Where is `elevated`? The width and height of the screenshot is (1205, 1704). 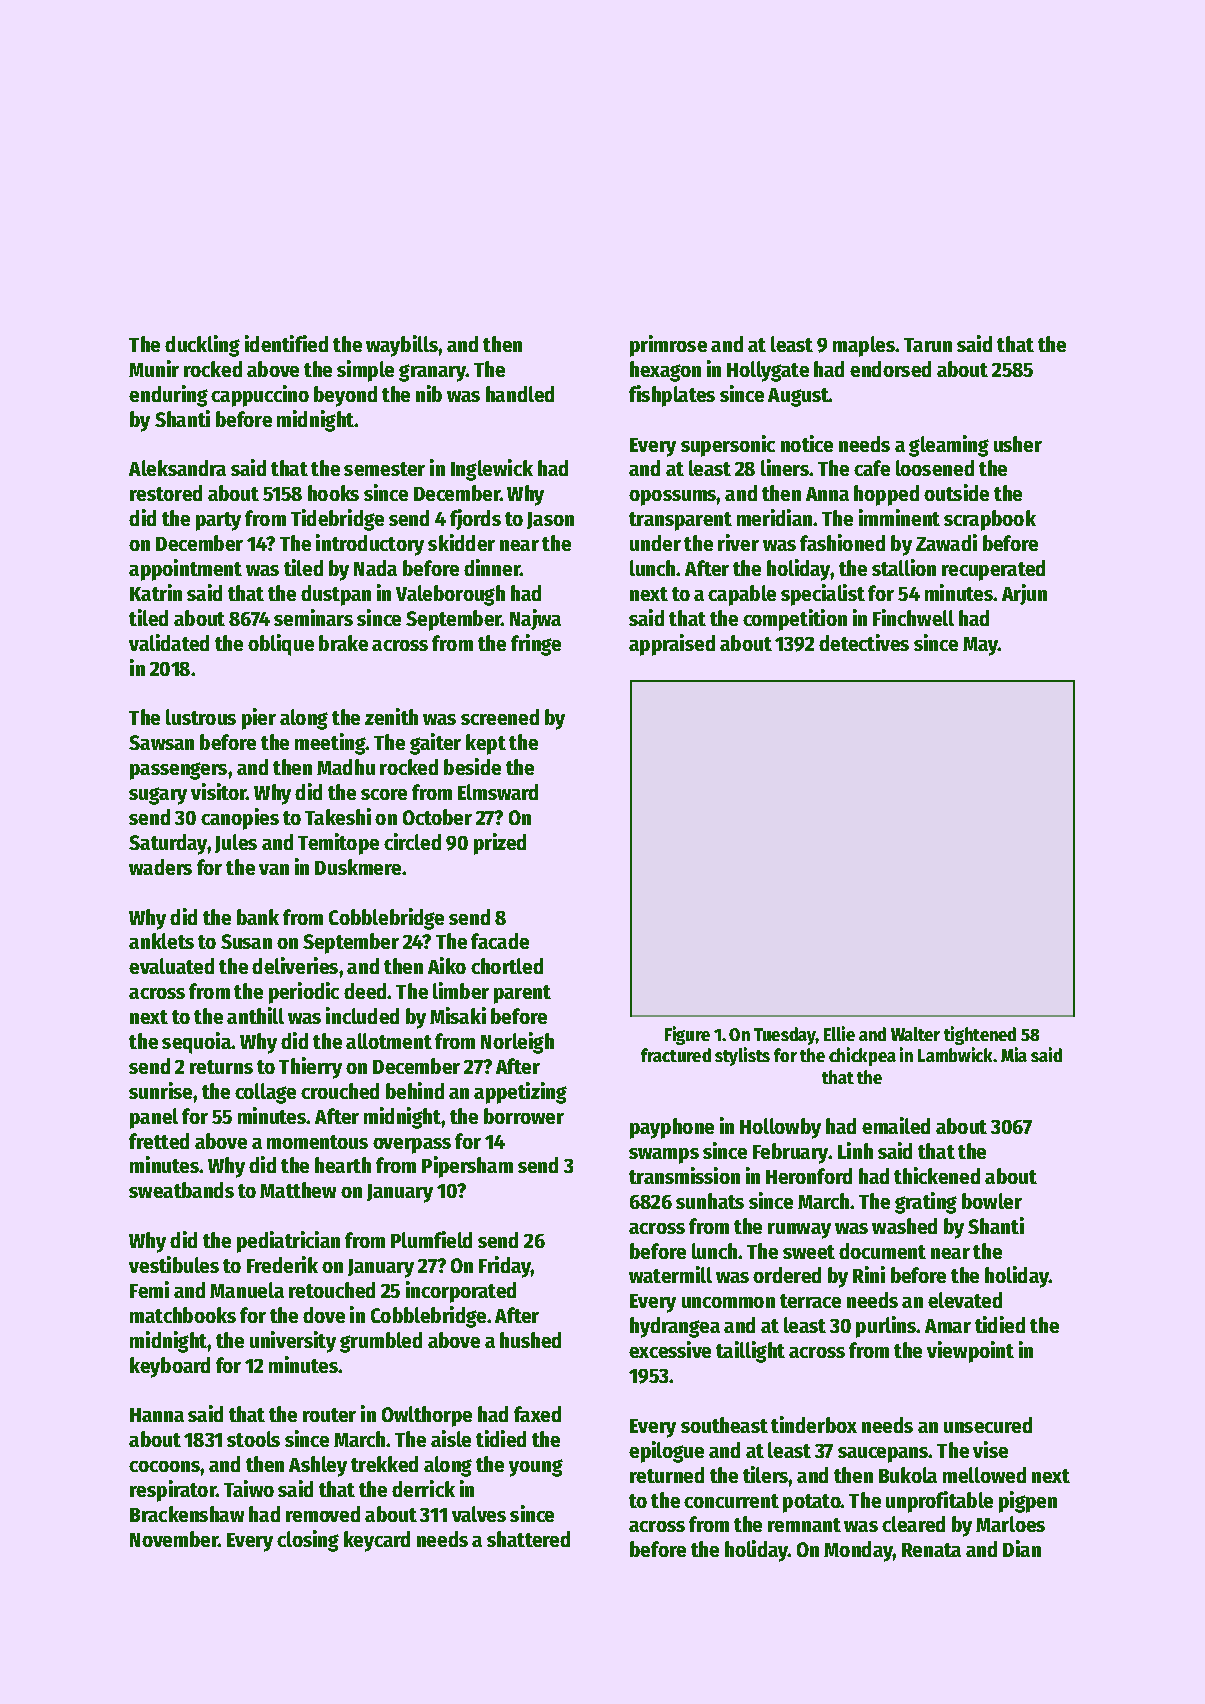
elevated is located at coordinates (965, 1300).
